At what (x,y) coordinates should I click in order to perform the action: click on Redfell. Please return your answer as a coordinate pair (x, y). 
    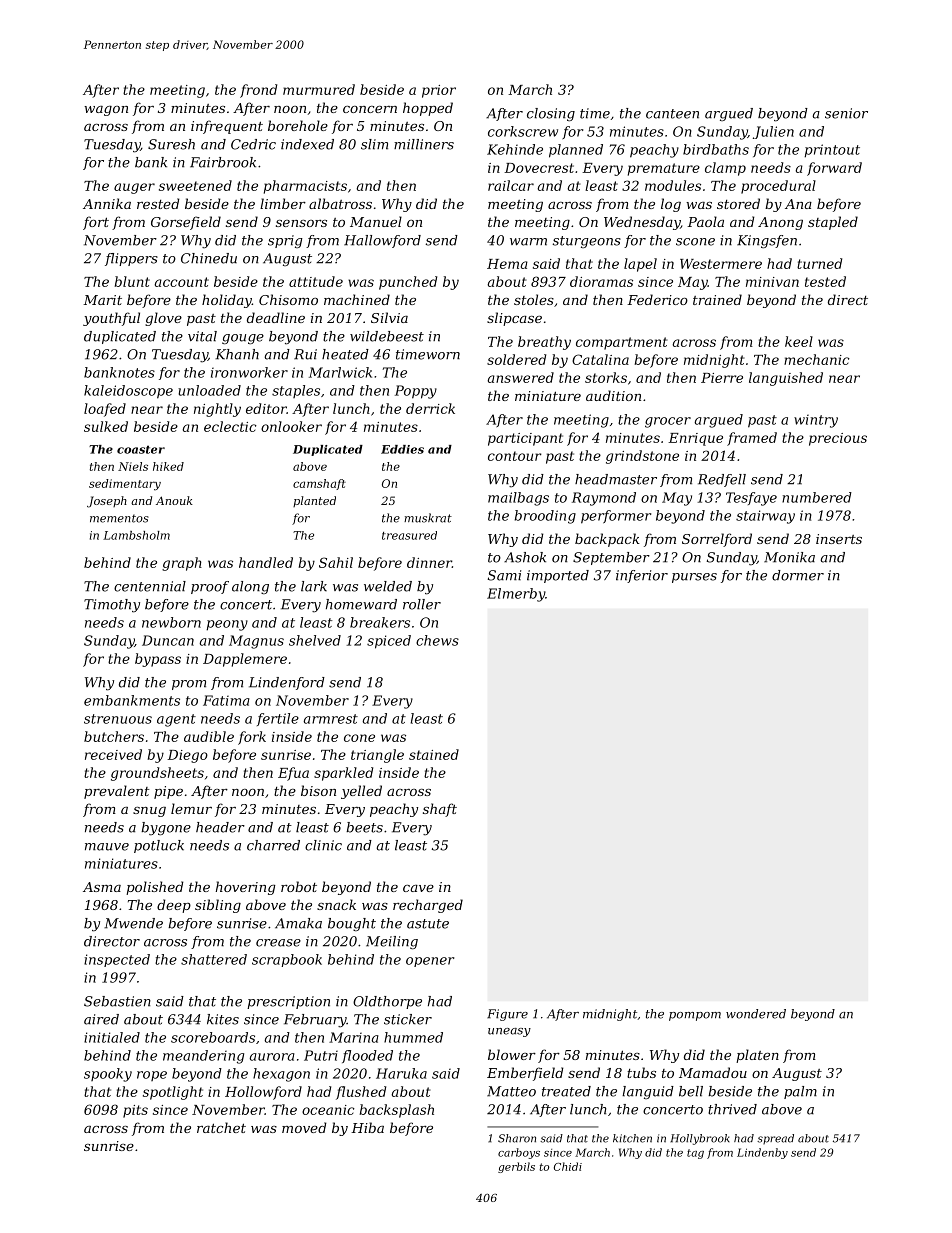
    Looking at the image, I should click on (722, 480).
